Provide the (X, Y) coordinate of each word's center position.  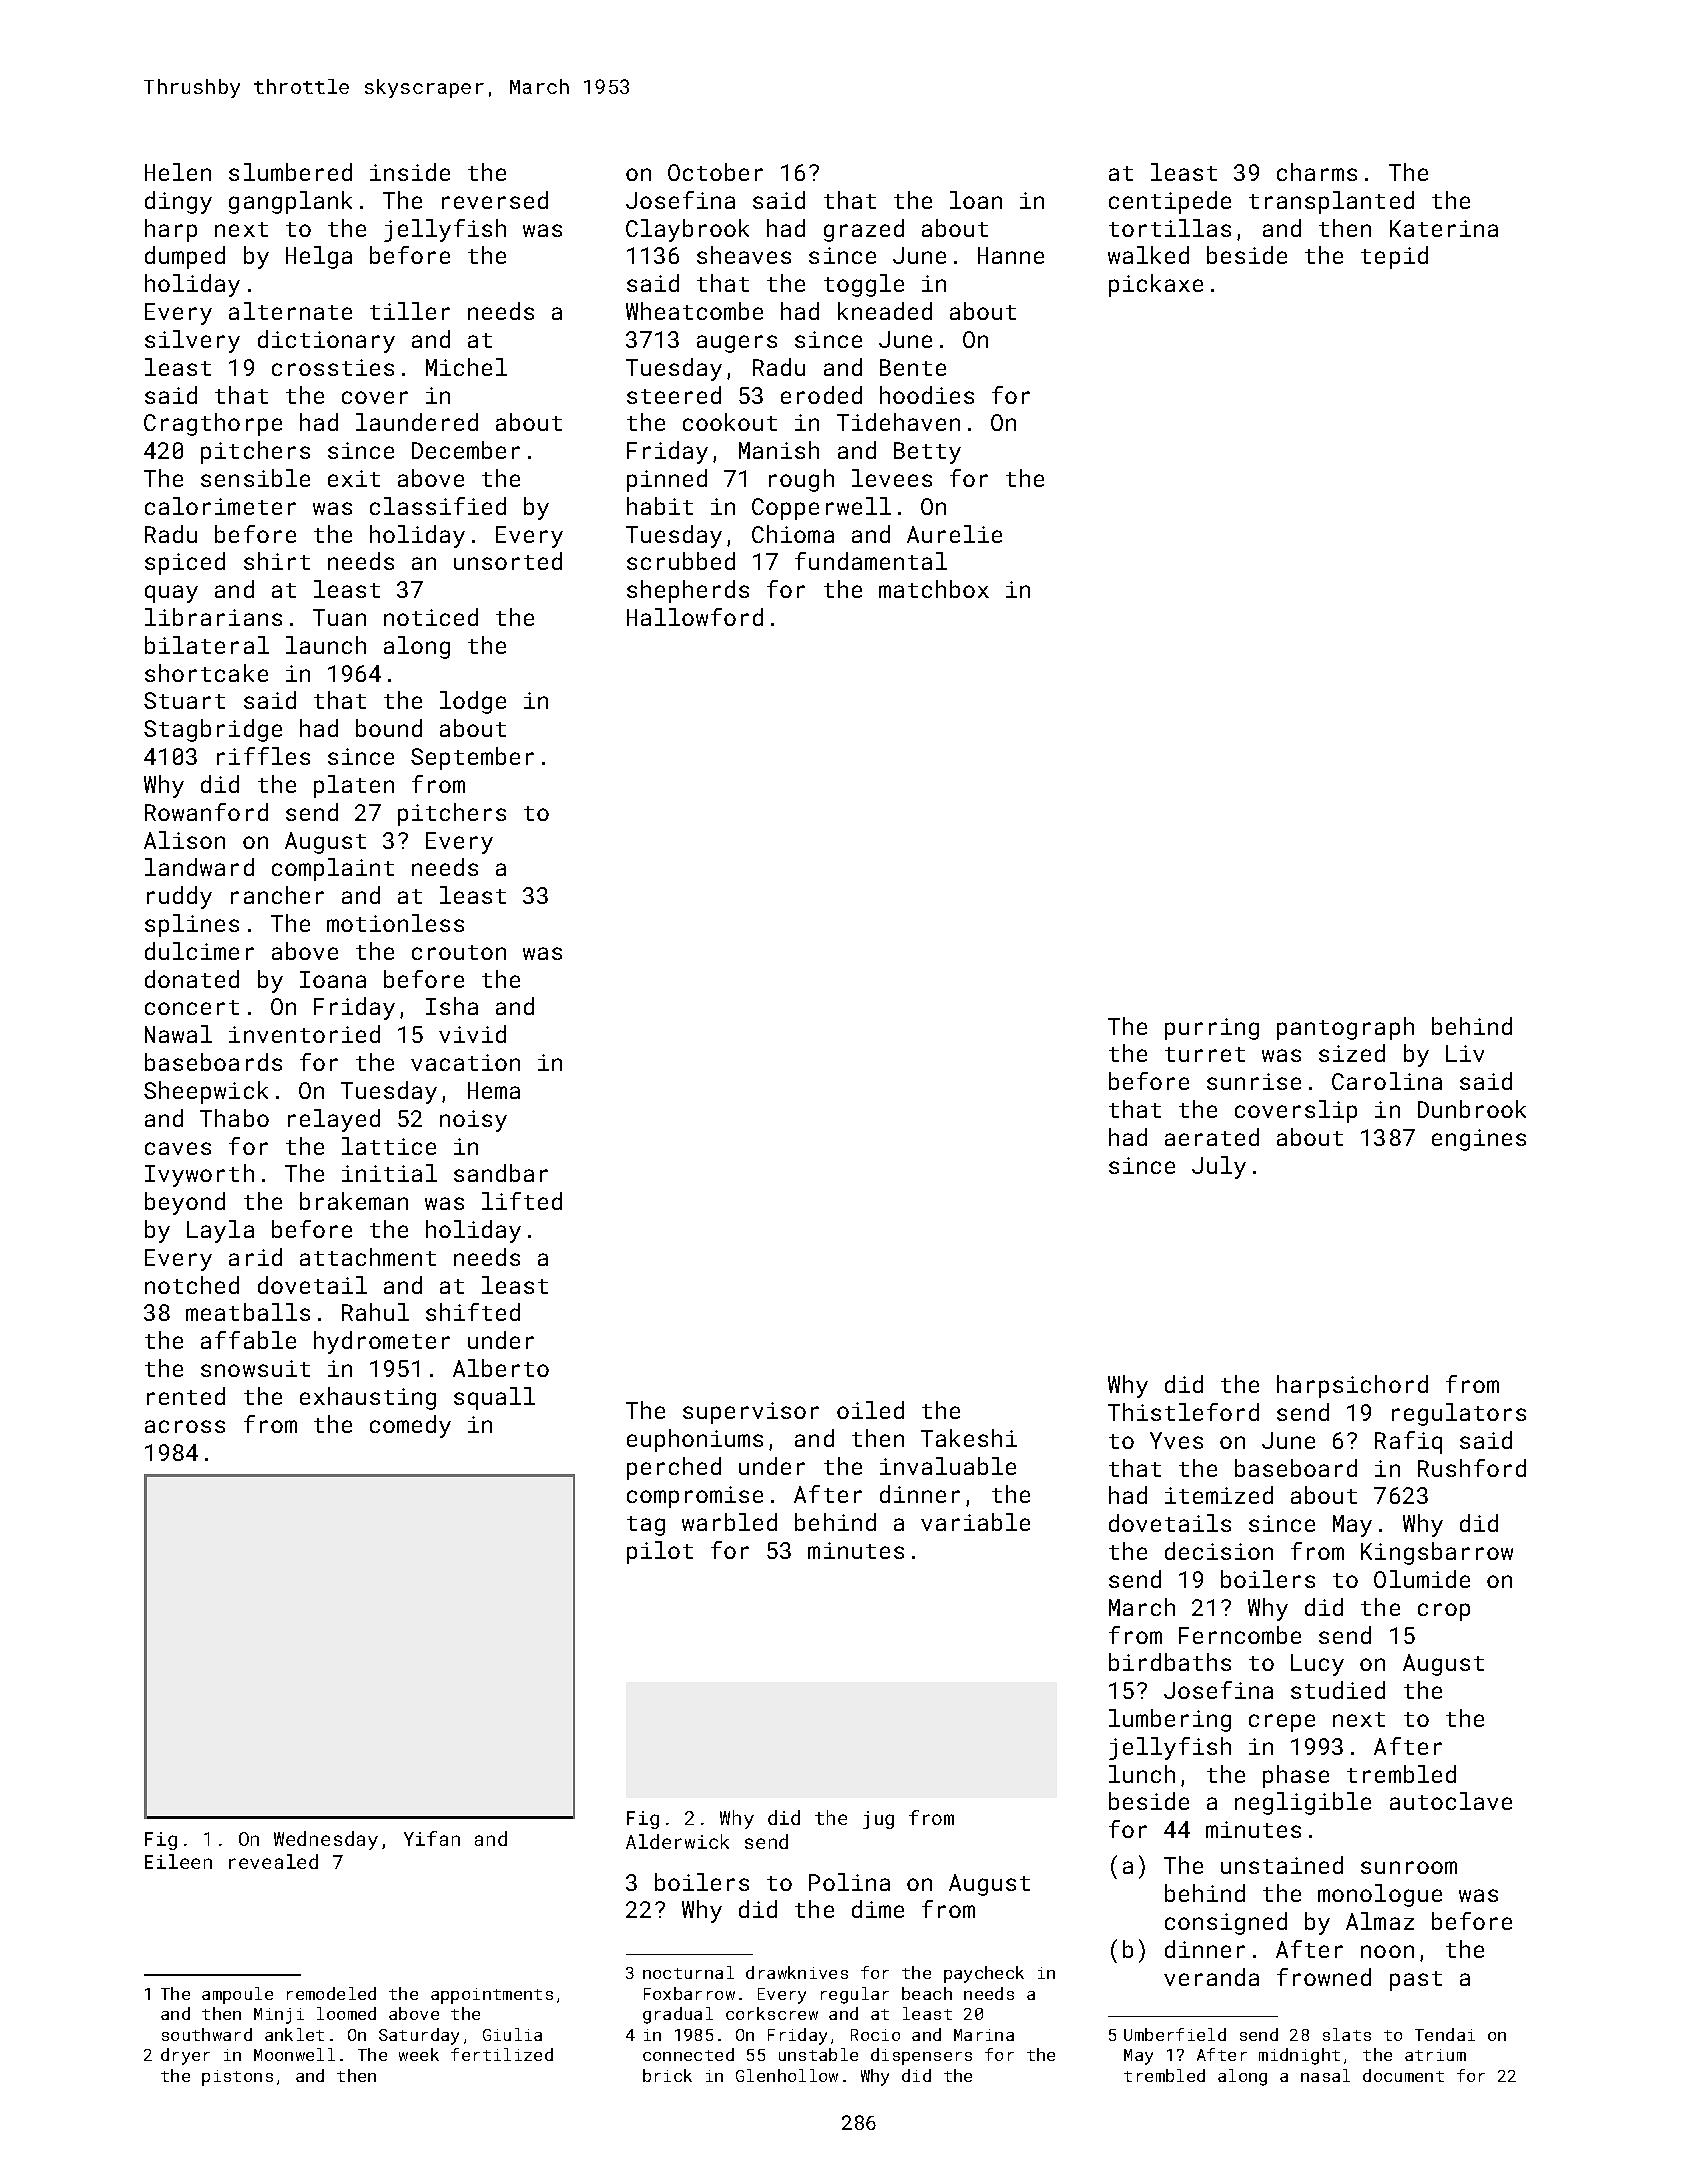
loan (976, 200)
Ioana (333, 979)
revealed (273, 1861)
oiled (870, 1410)
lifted (522, 1201)
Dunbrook (1472, 1109)
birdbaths (1170, 1662)
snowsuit (255, 1368)
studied (1338, 1690)
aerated (1212, 1137)
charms (1317, 172)
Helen (178, 172)
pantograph (1345, 1028)
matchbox (934, 589)
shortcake (206, 673)
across (185, 1426)
